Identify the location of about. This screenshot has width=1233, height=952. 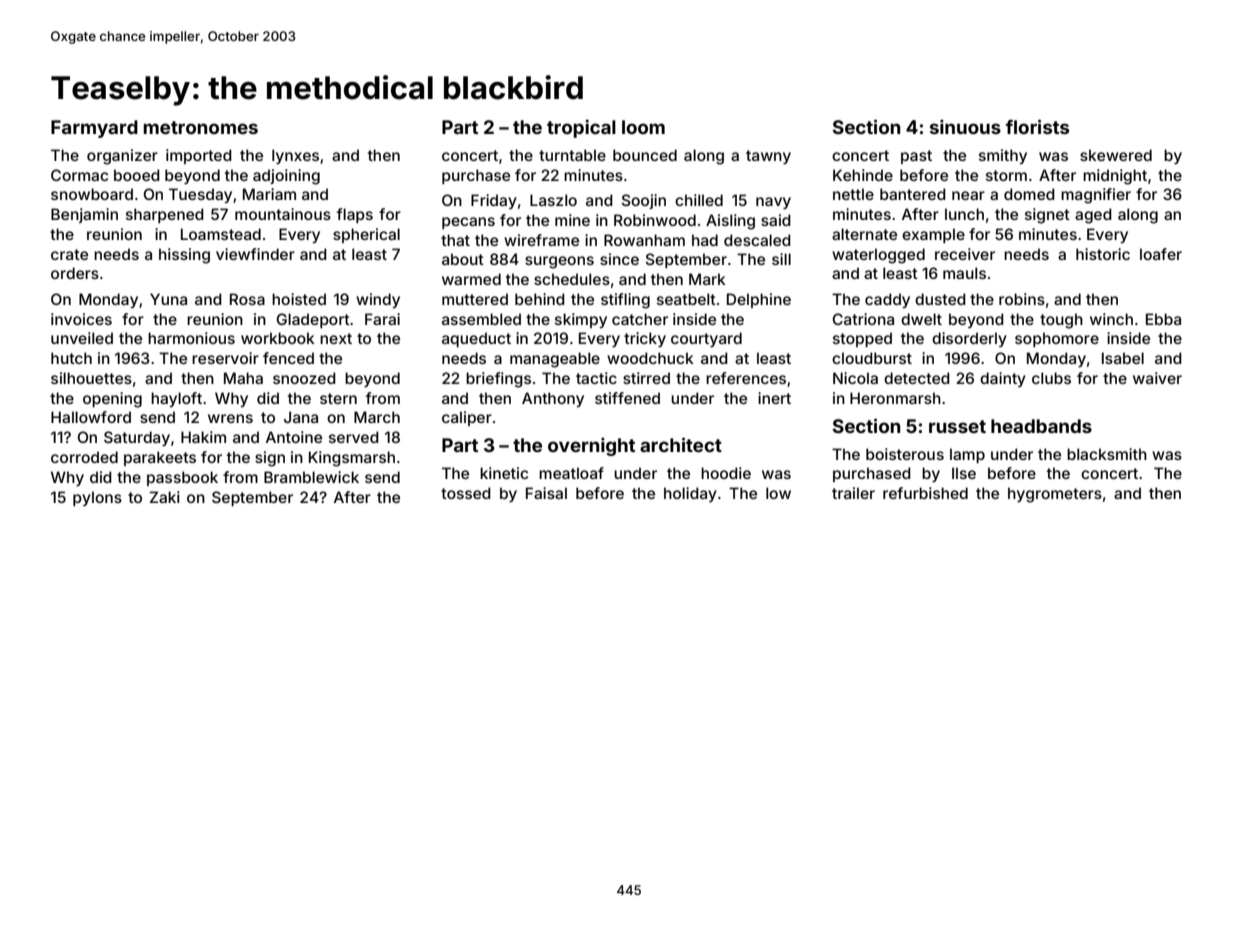
(463, 259).
